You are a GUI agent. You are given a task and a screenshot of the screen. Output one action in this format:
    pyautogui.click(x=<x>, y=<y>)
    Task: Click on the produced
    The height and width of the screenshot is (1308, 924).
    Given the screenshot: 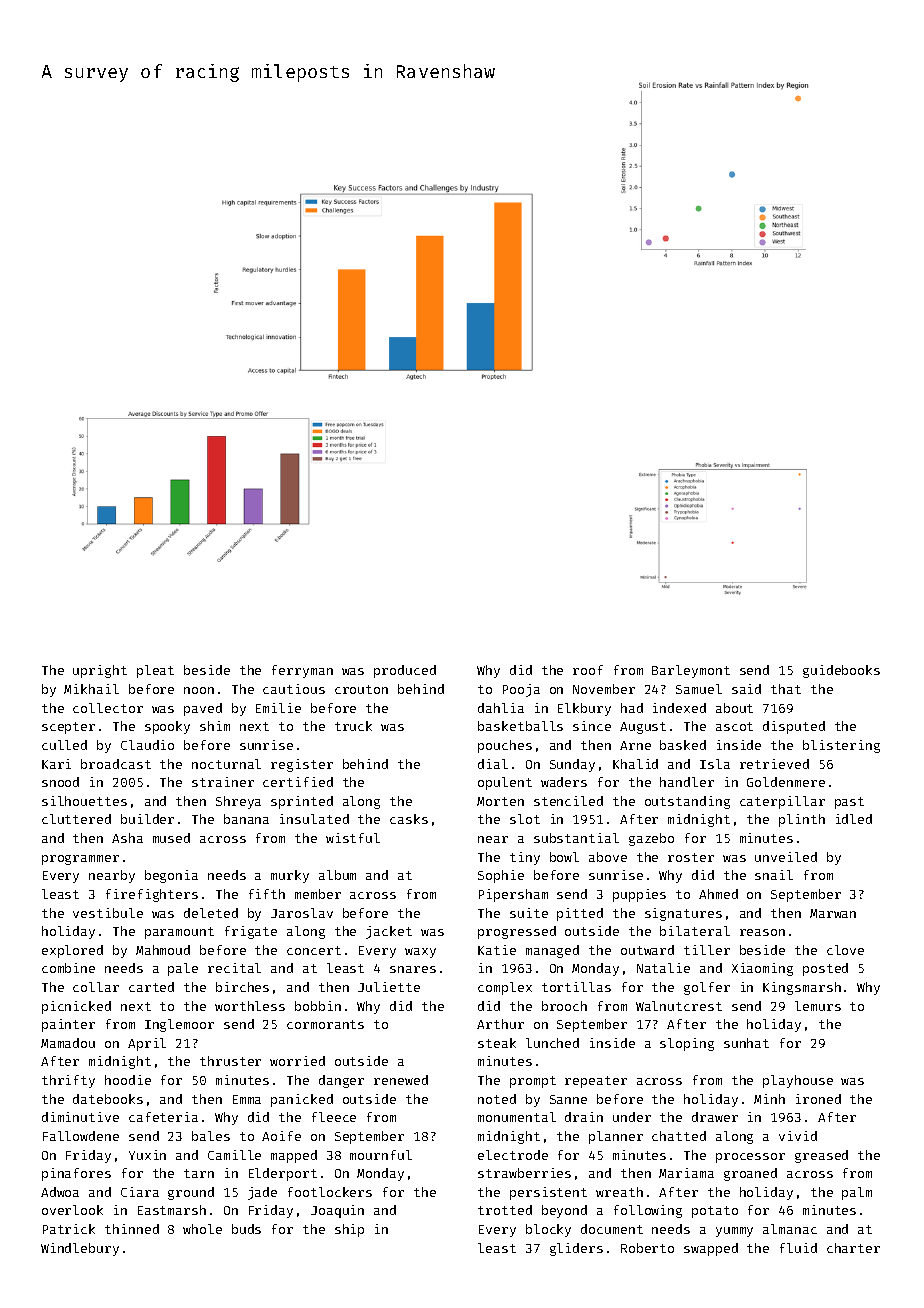 What is the action you would take?
    pyautogui.click(x=405, y=671)
